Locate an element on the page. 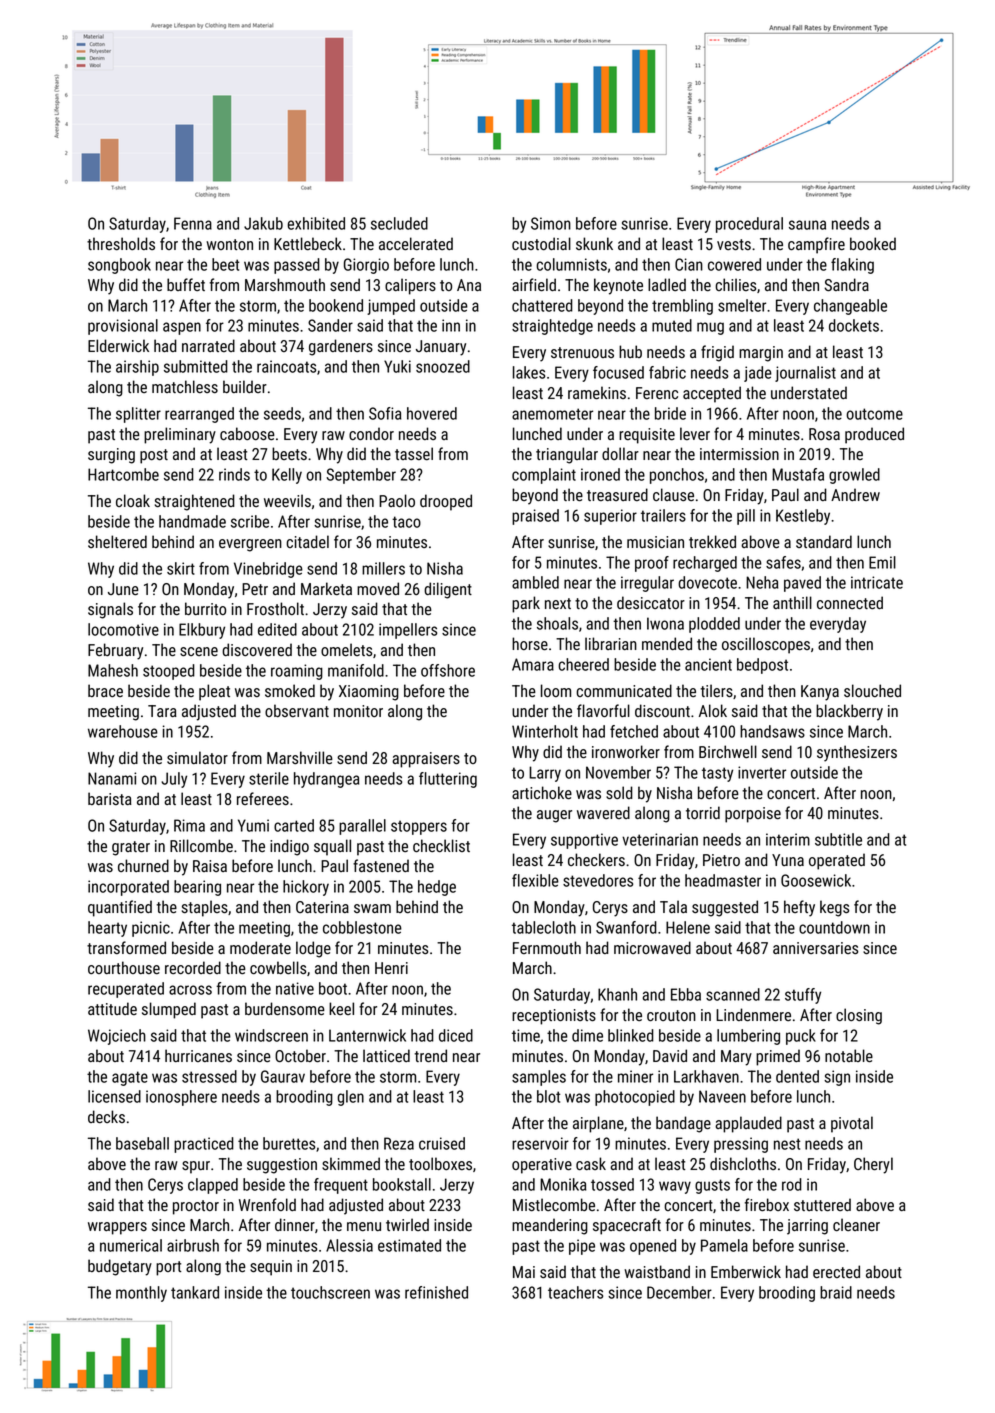 This page has height=1413, width=995. lever is located at coordinates (695, 433).
